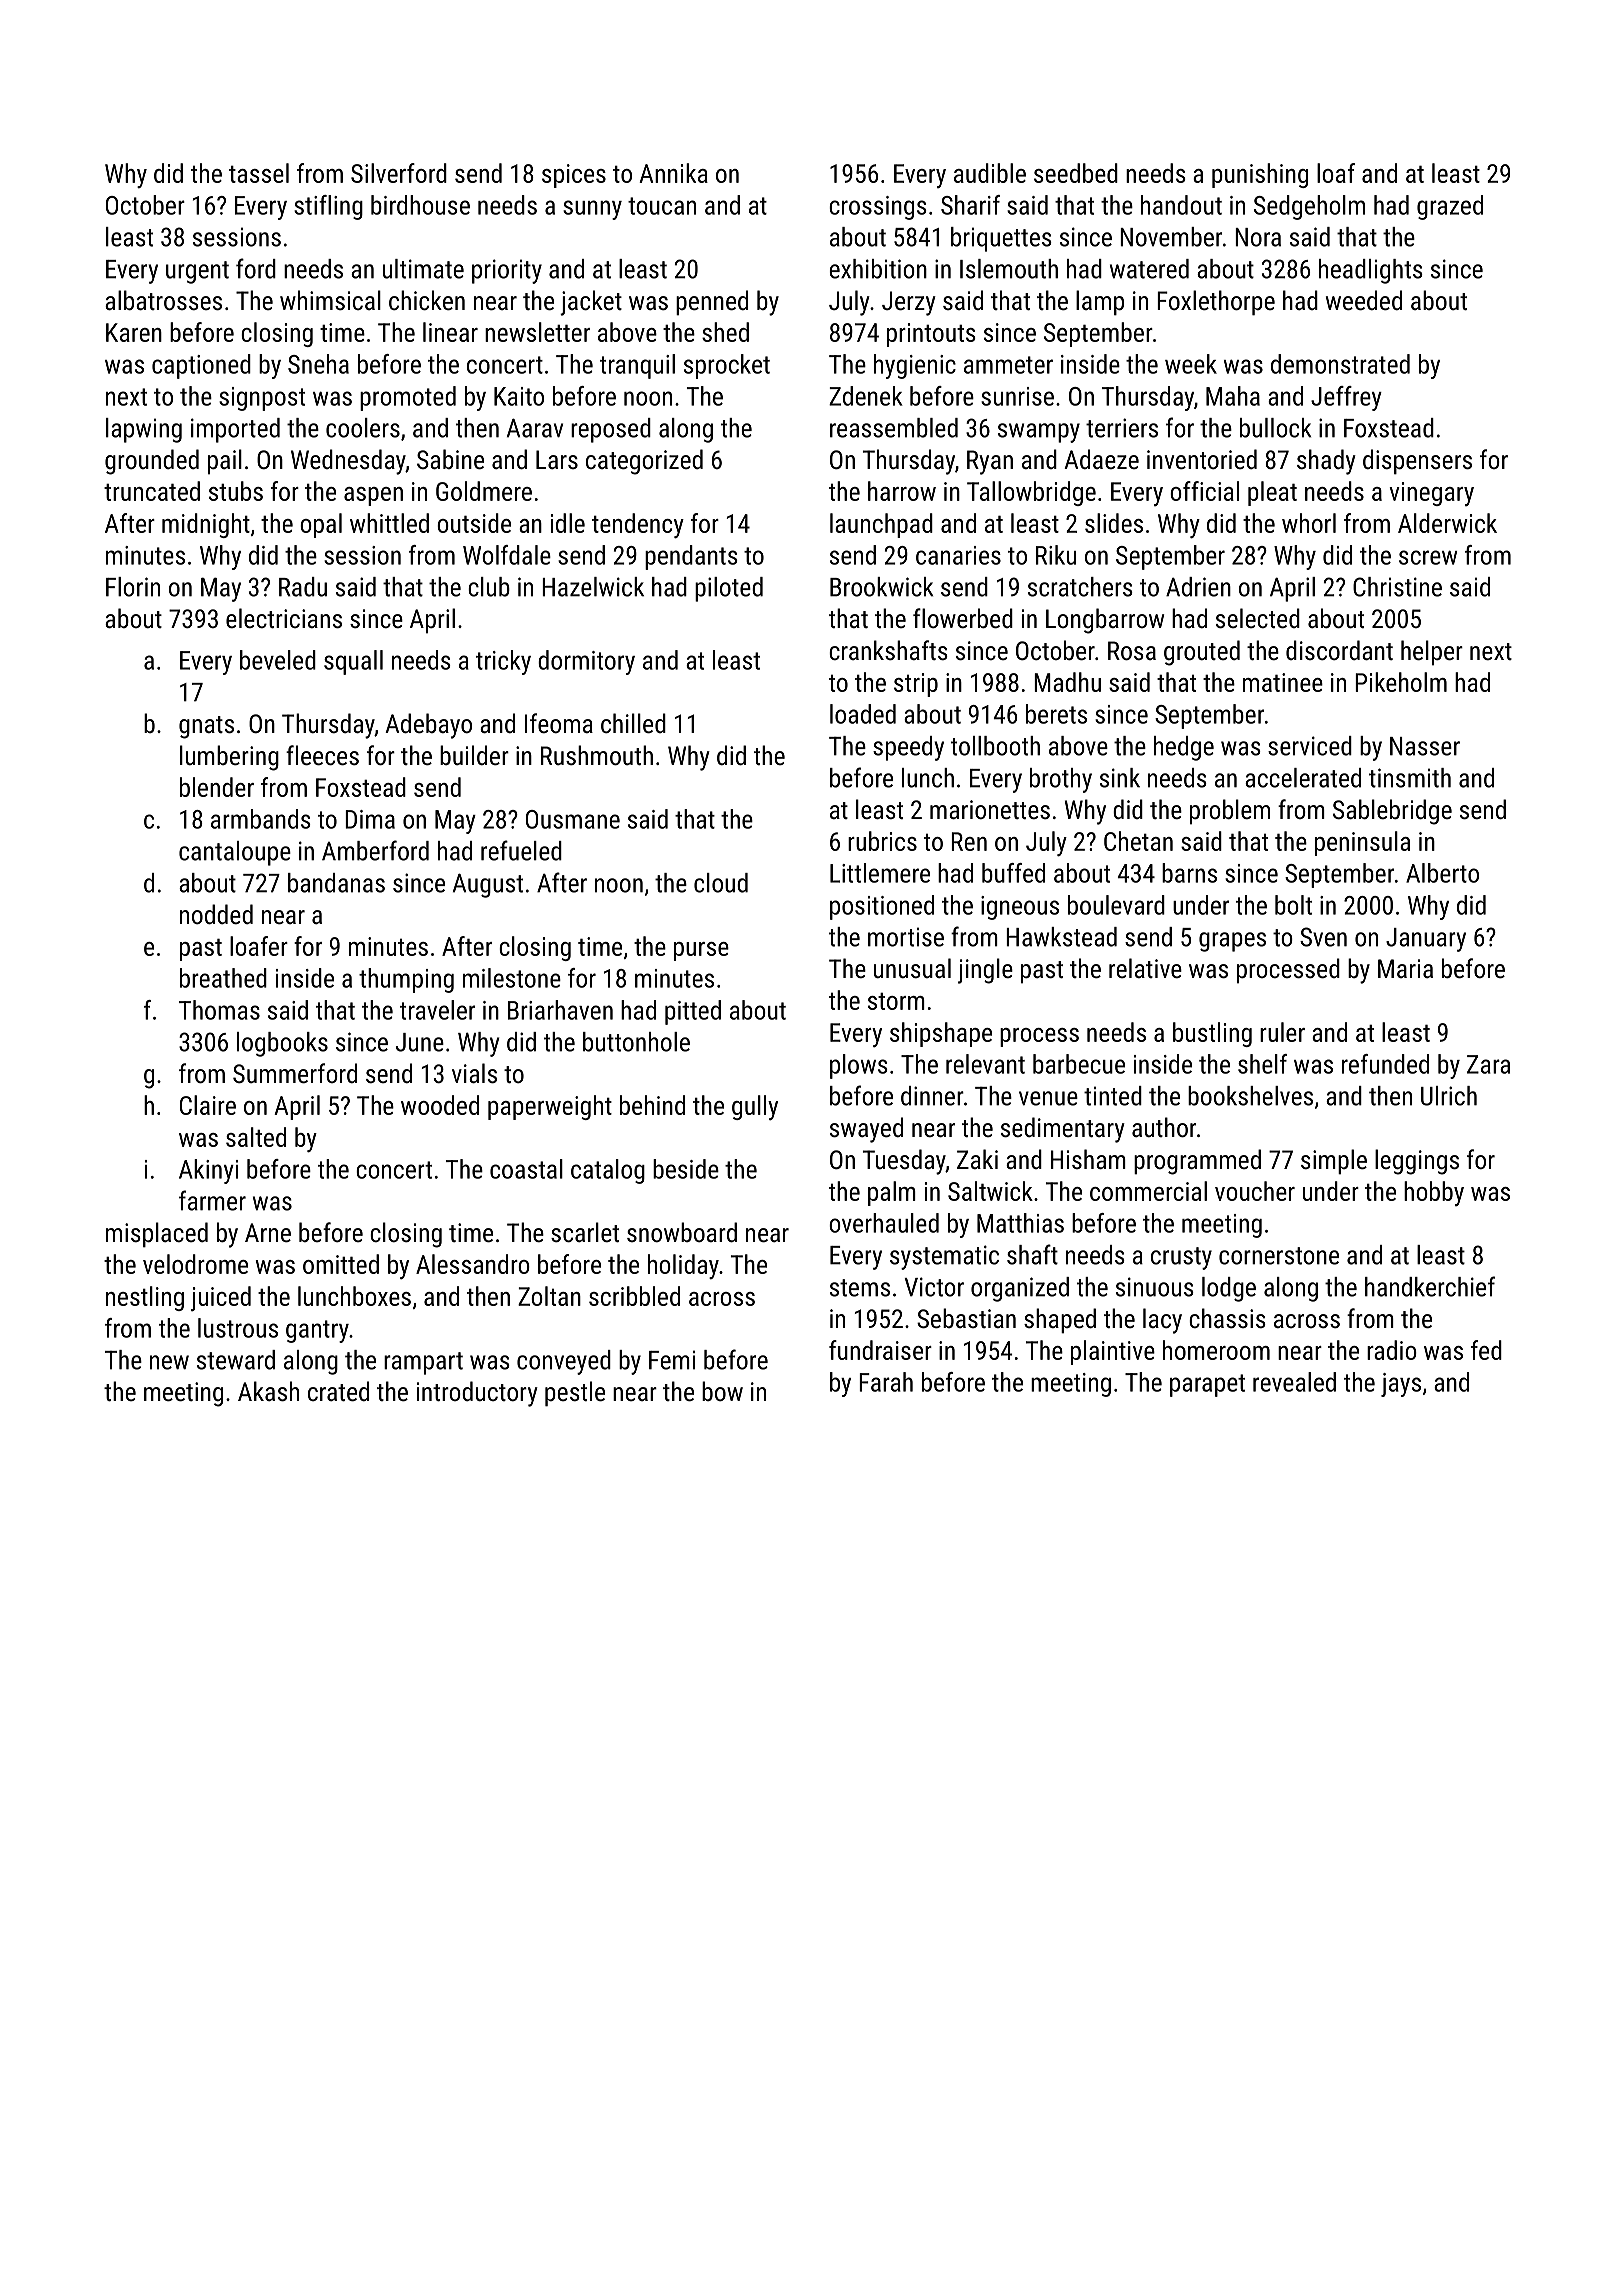 This screenshot has width=1620, height=2292. Describe the element at coordinates (201, 366) in the screenshot. I see `captioned` at that location.
